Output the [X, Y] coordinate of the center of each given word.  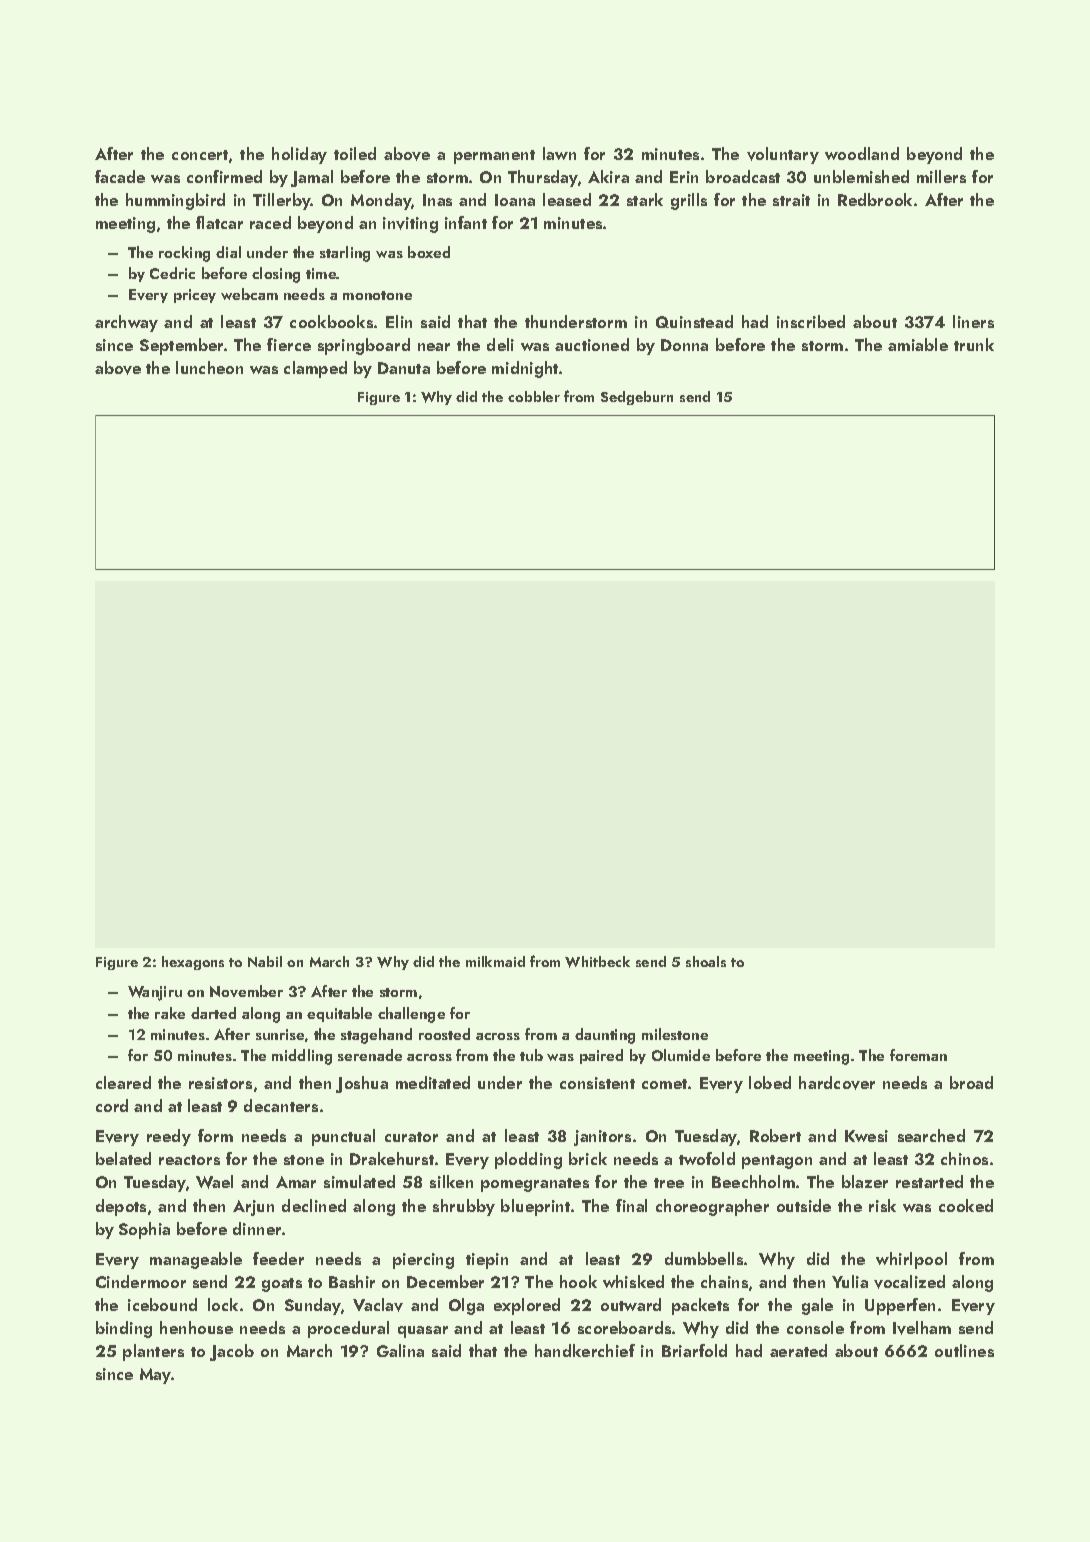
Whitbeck [597, 962]
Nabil [265, 961]
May [155, 1376]
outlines [964, 1350]
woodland [862, 153]
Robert [775, 1135]
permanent [494, 157]
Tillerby [282, 201]
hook [578, 1281]
